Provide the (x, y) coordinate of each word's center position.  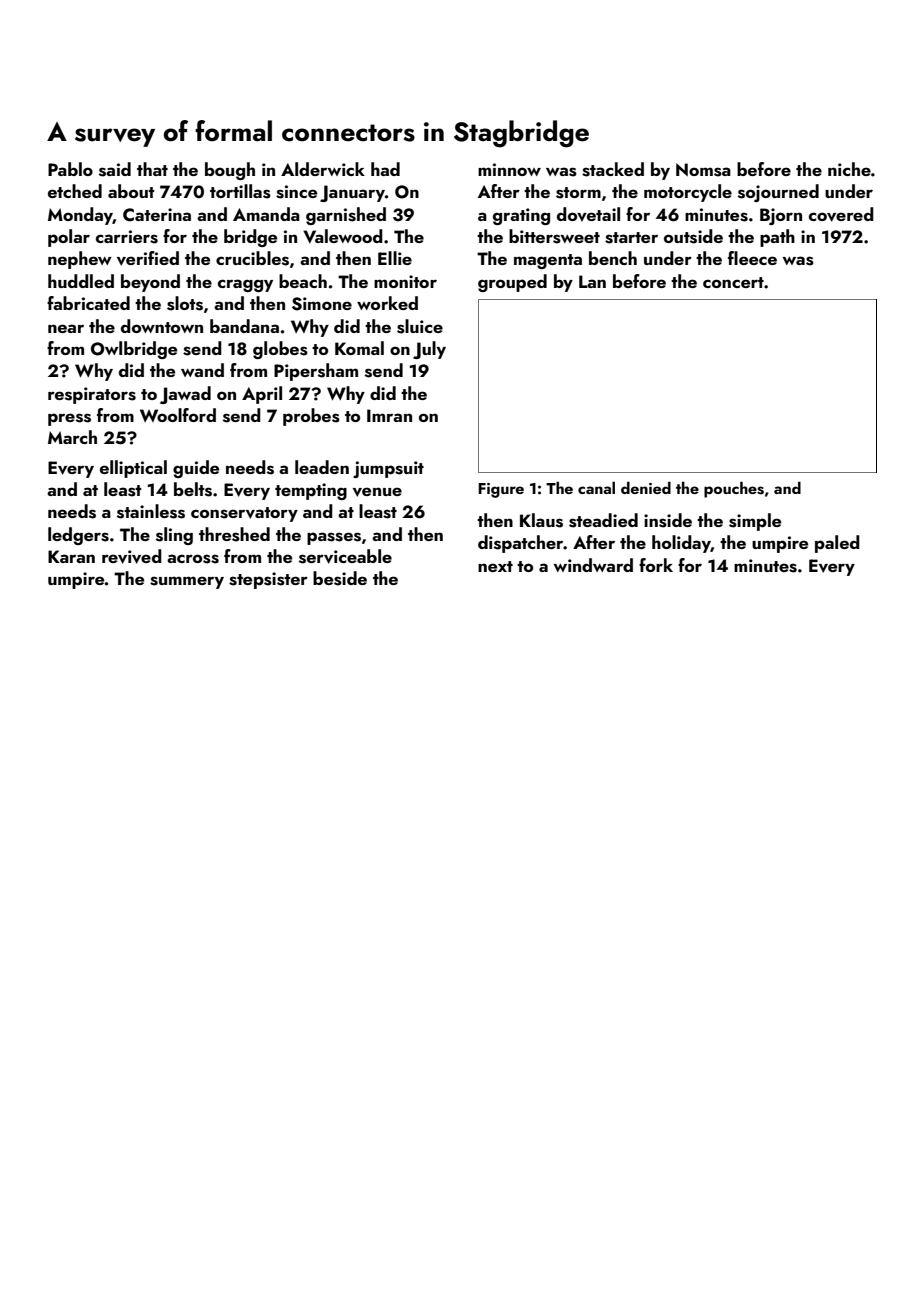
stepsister (268, 580)
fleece (752, 258)
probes (311, 417)
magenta (548, 261)
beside (340, 578)
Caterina (157, 215)
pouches (734, 489)
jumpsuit (388, 469)
